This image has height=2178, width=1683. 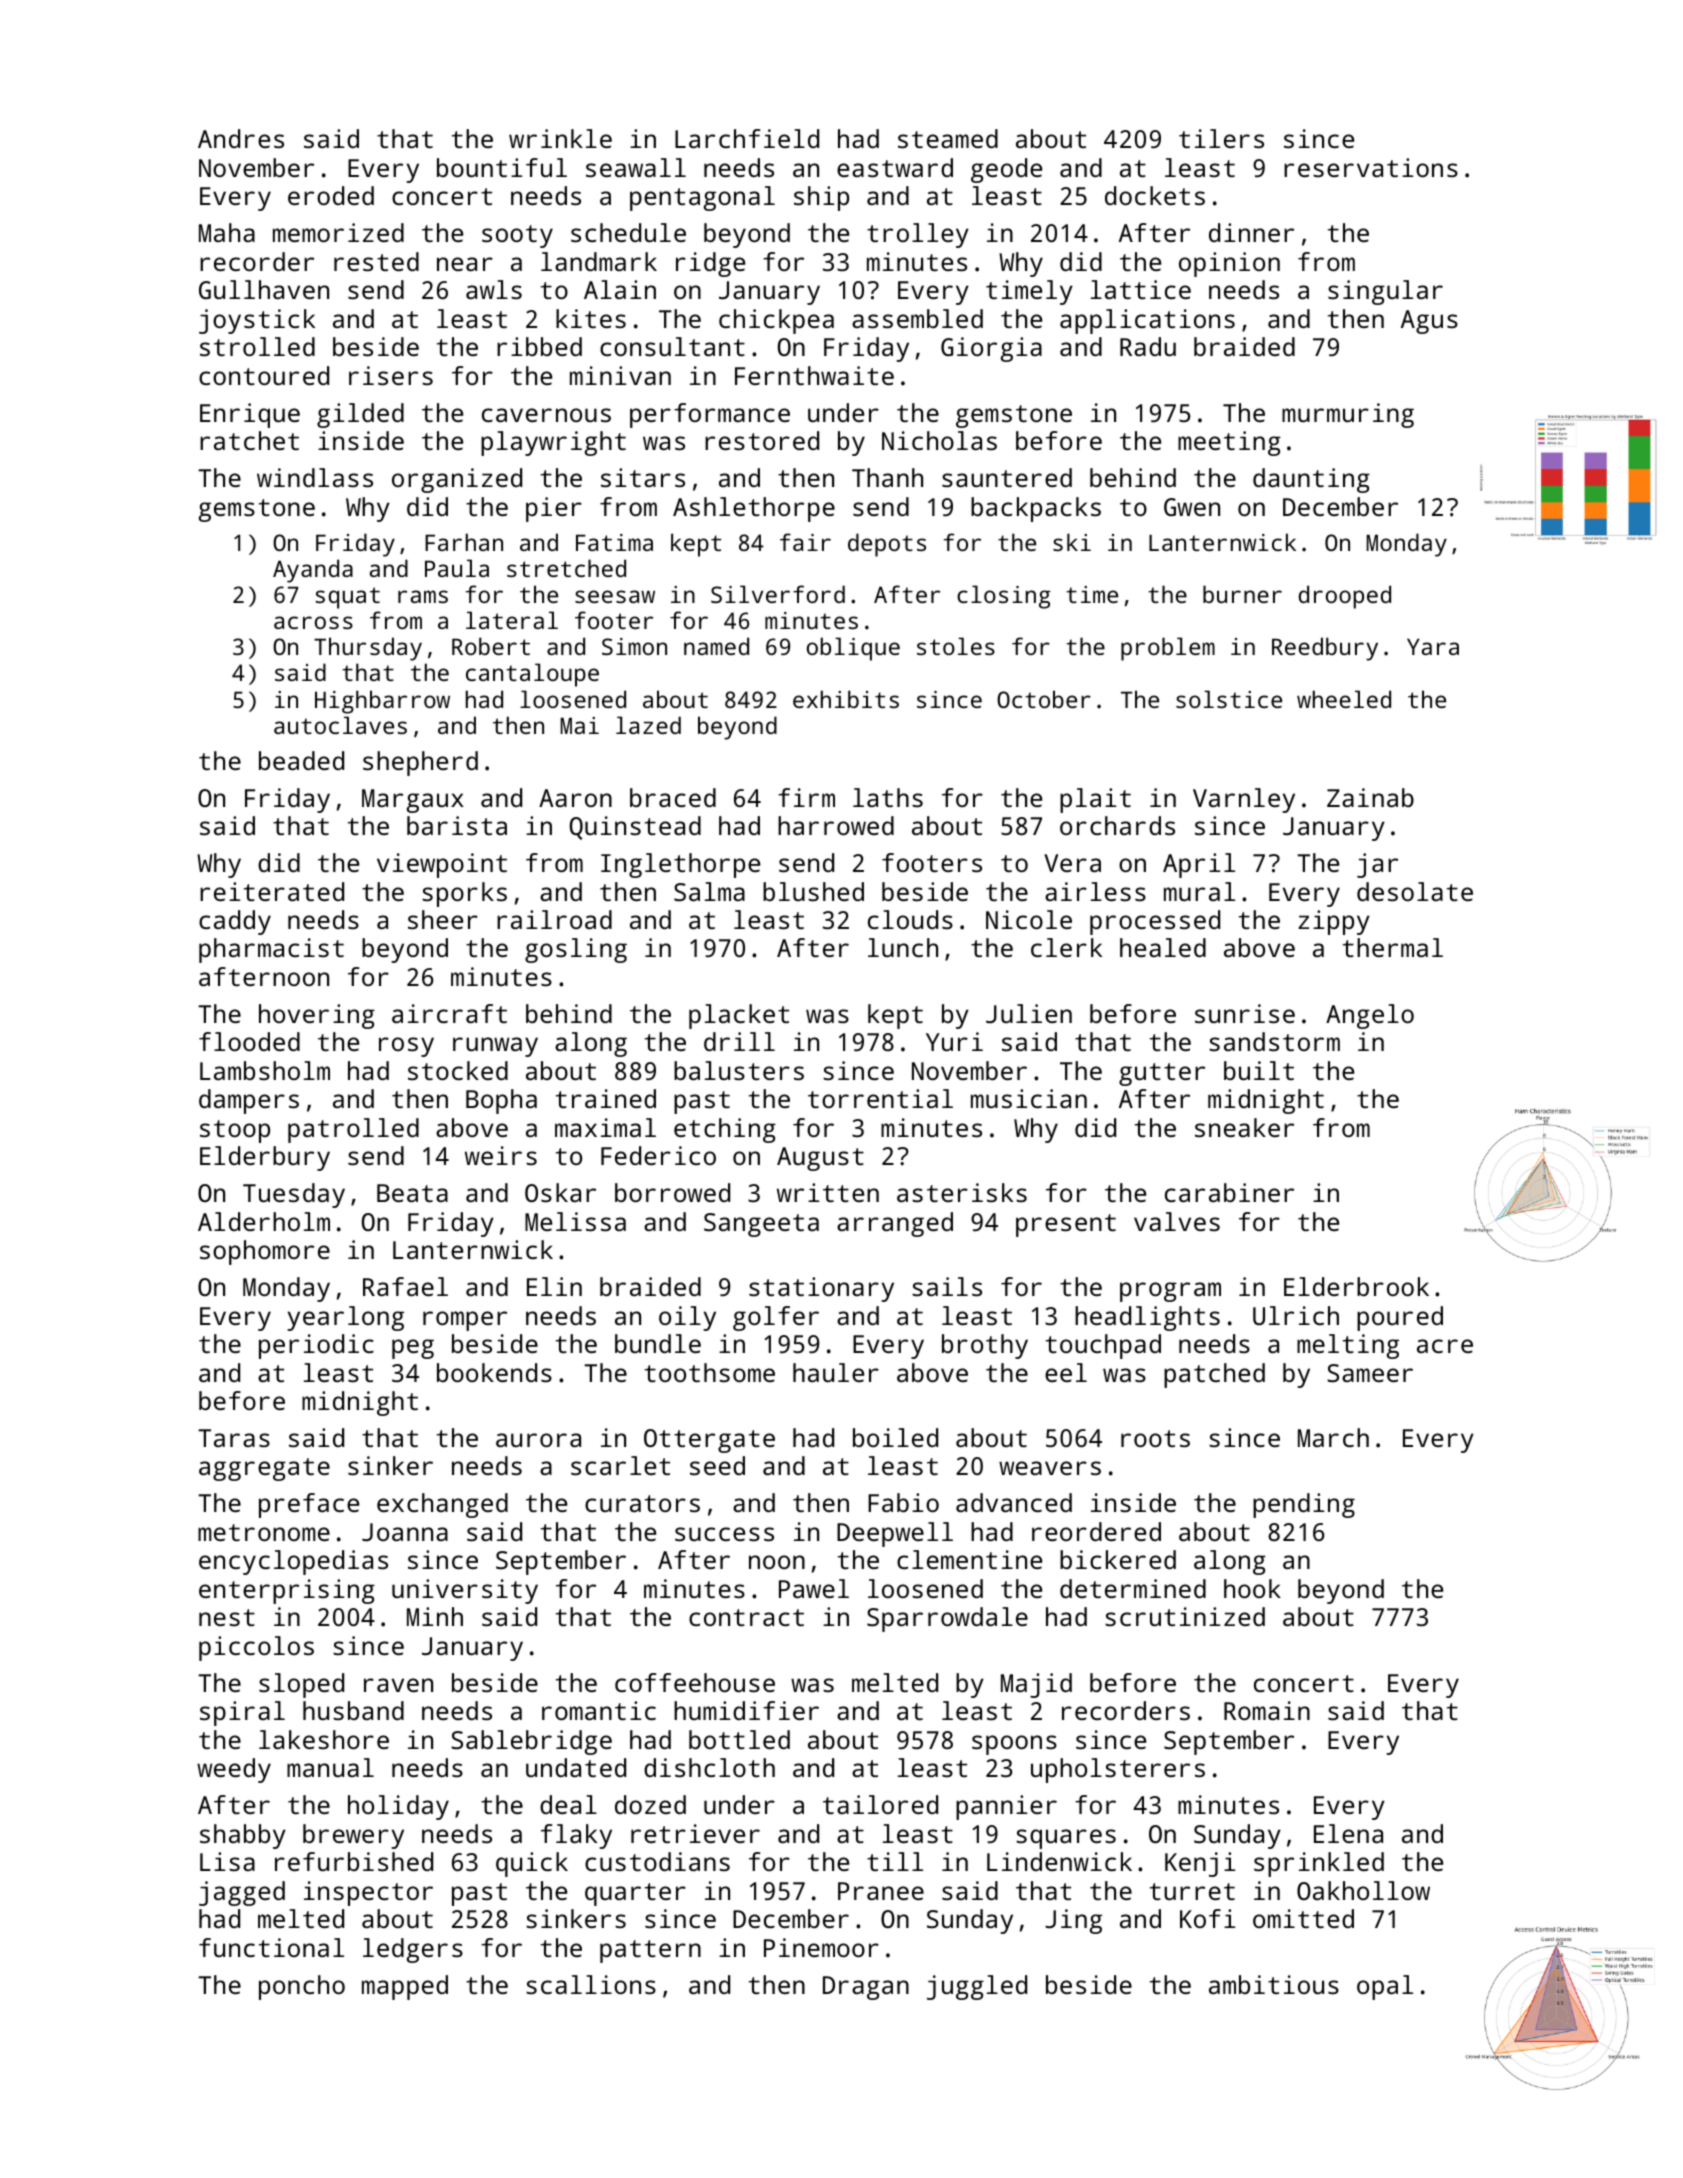 What do you see at coordinates (1371, 167) in the image?
I see `reservations` at bounding box center [1371, 167].
